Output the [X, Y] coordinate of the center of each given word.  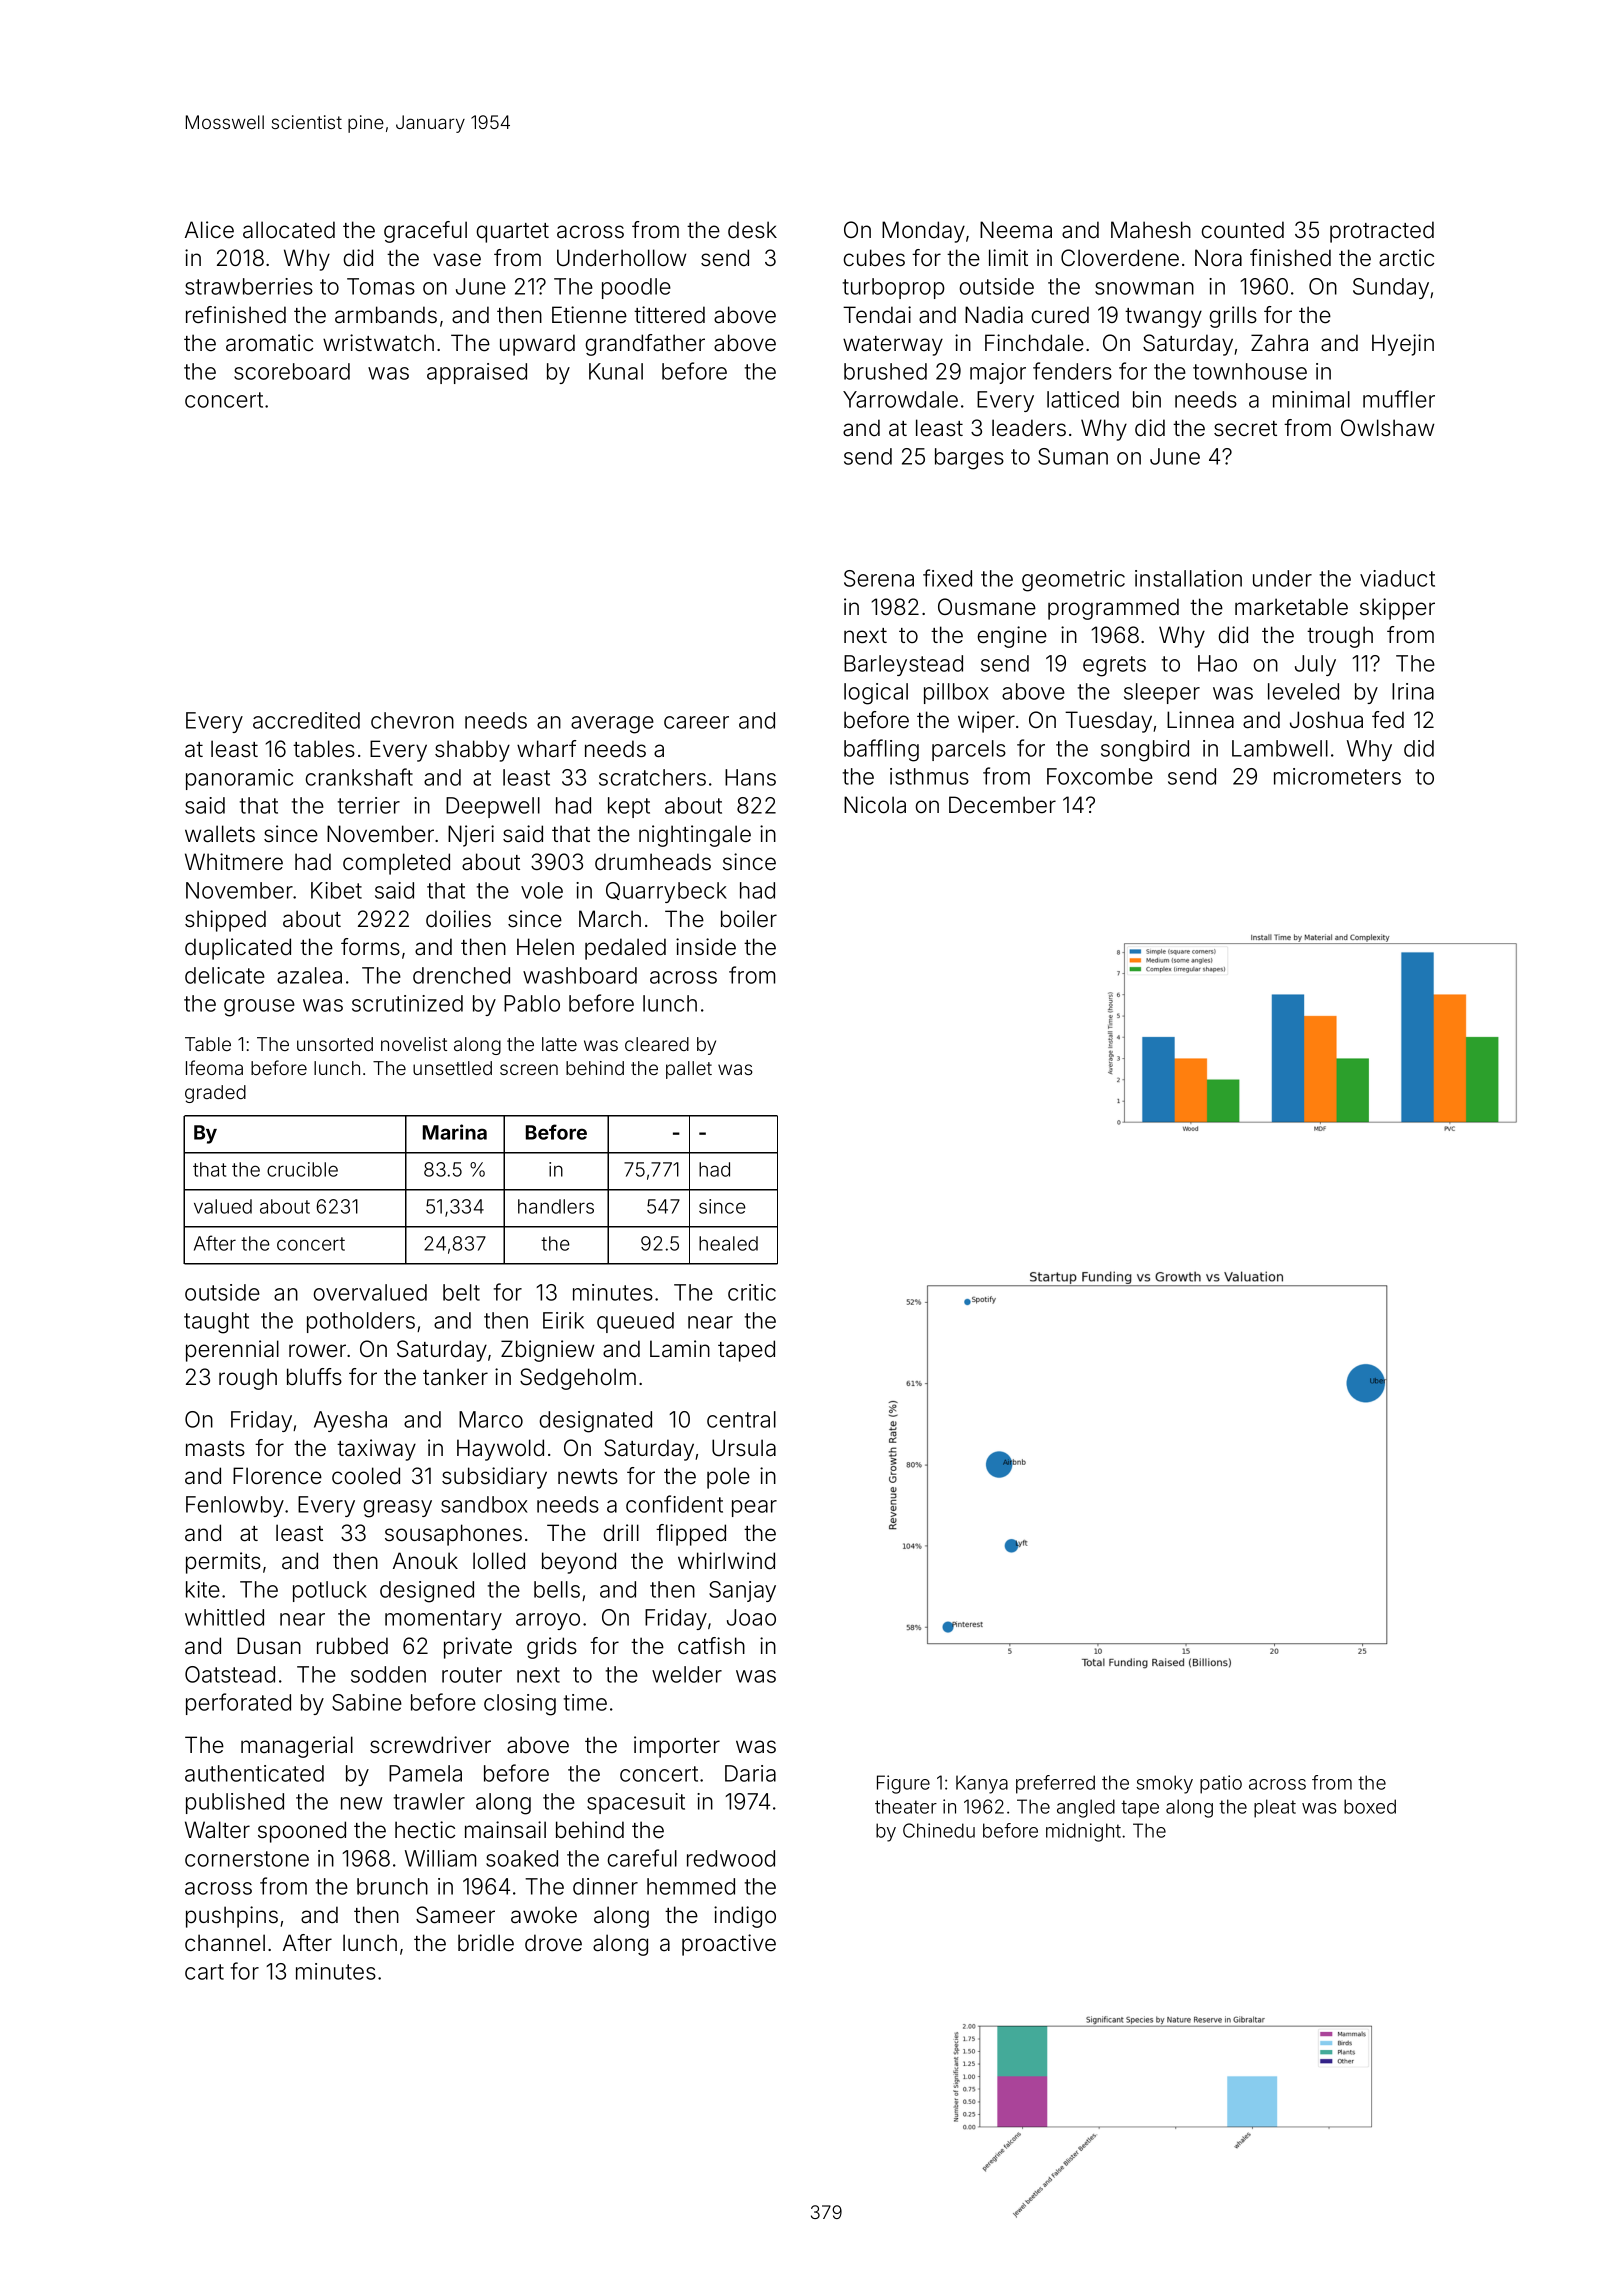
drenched [461, 975]
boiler [749, 919]
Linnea [1200, 720]
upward [537, 345]
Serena [879, 578]
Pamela [425, 1773]
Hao [1217, 663]
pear [754, 1508]
